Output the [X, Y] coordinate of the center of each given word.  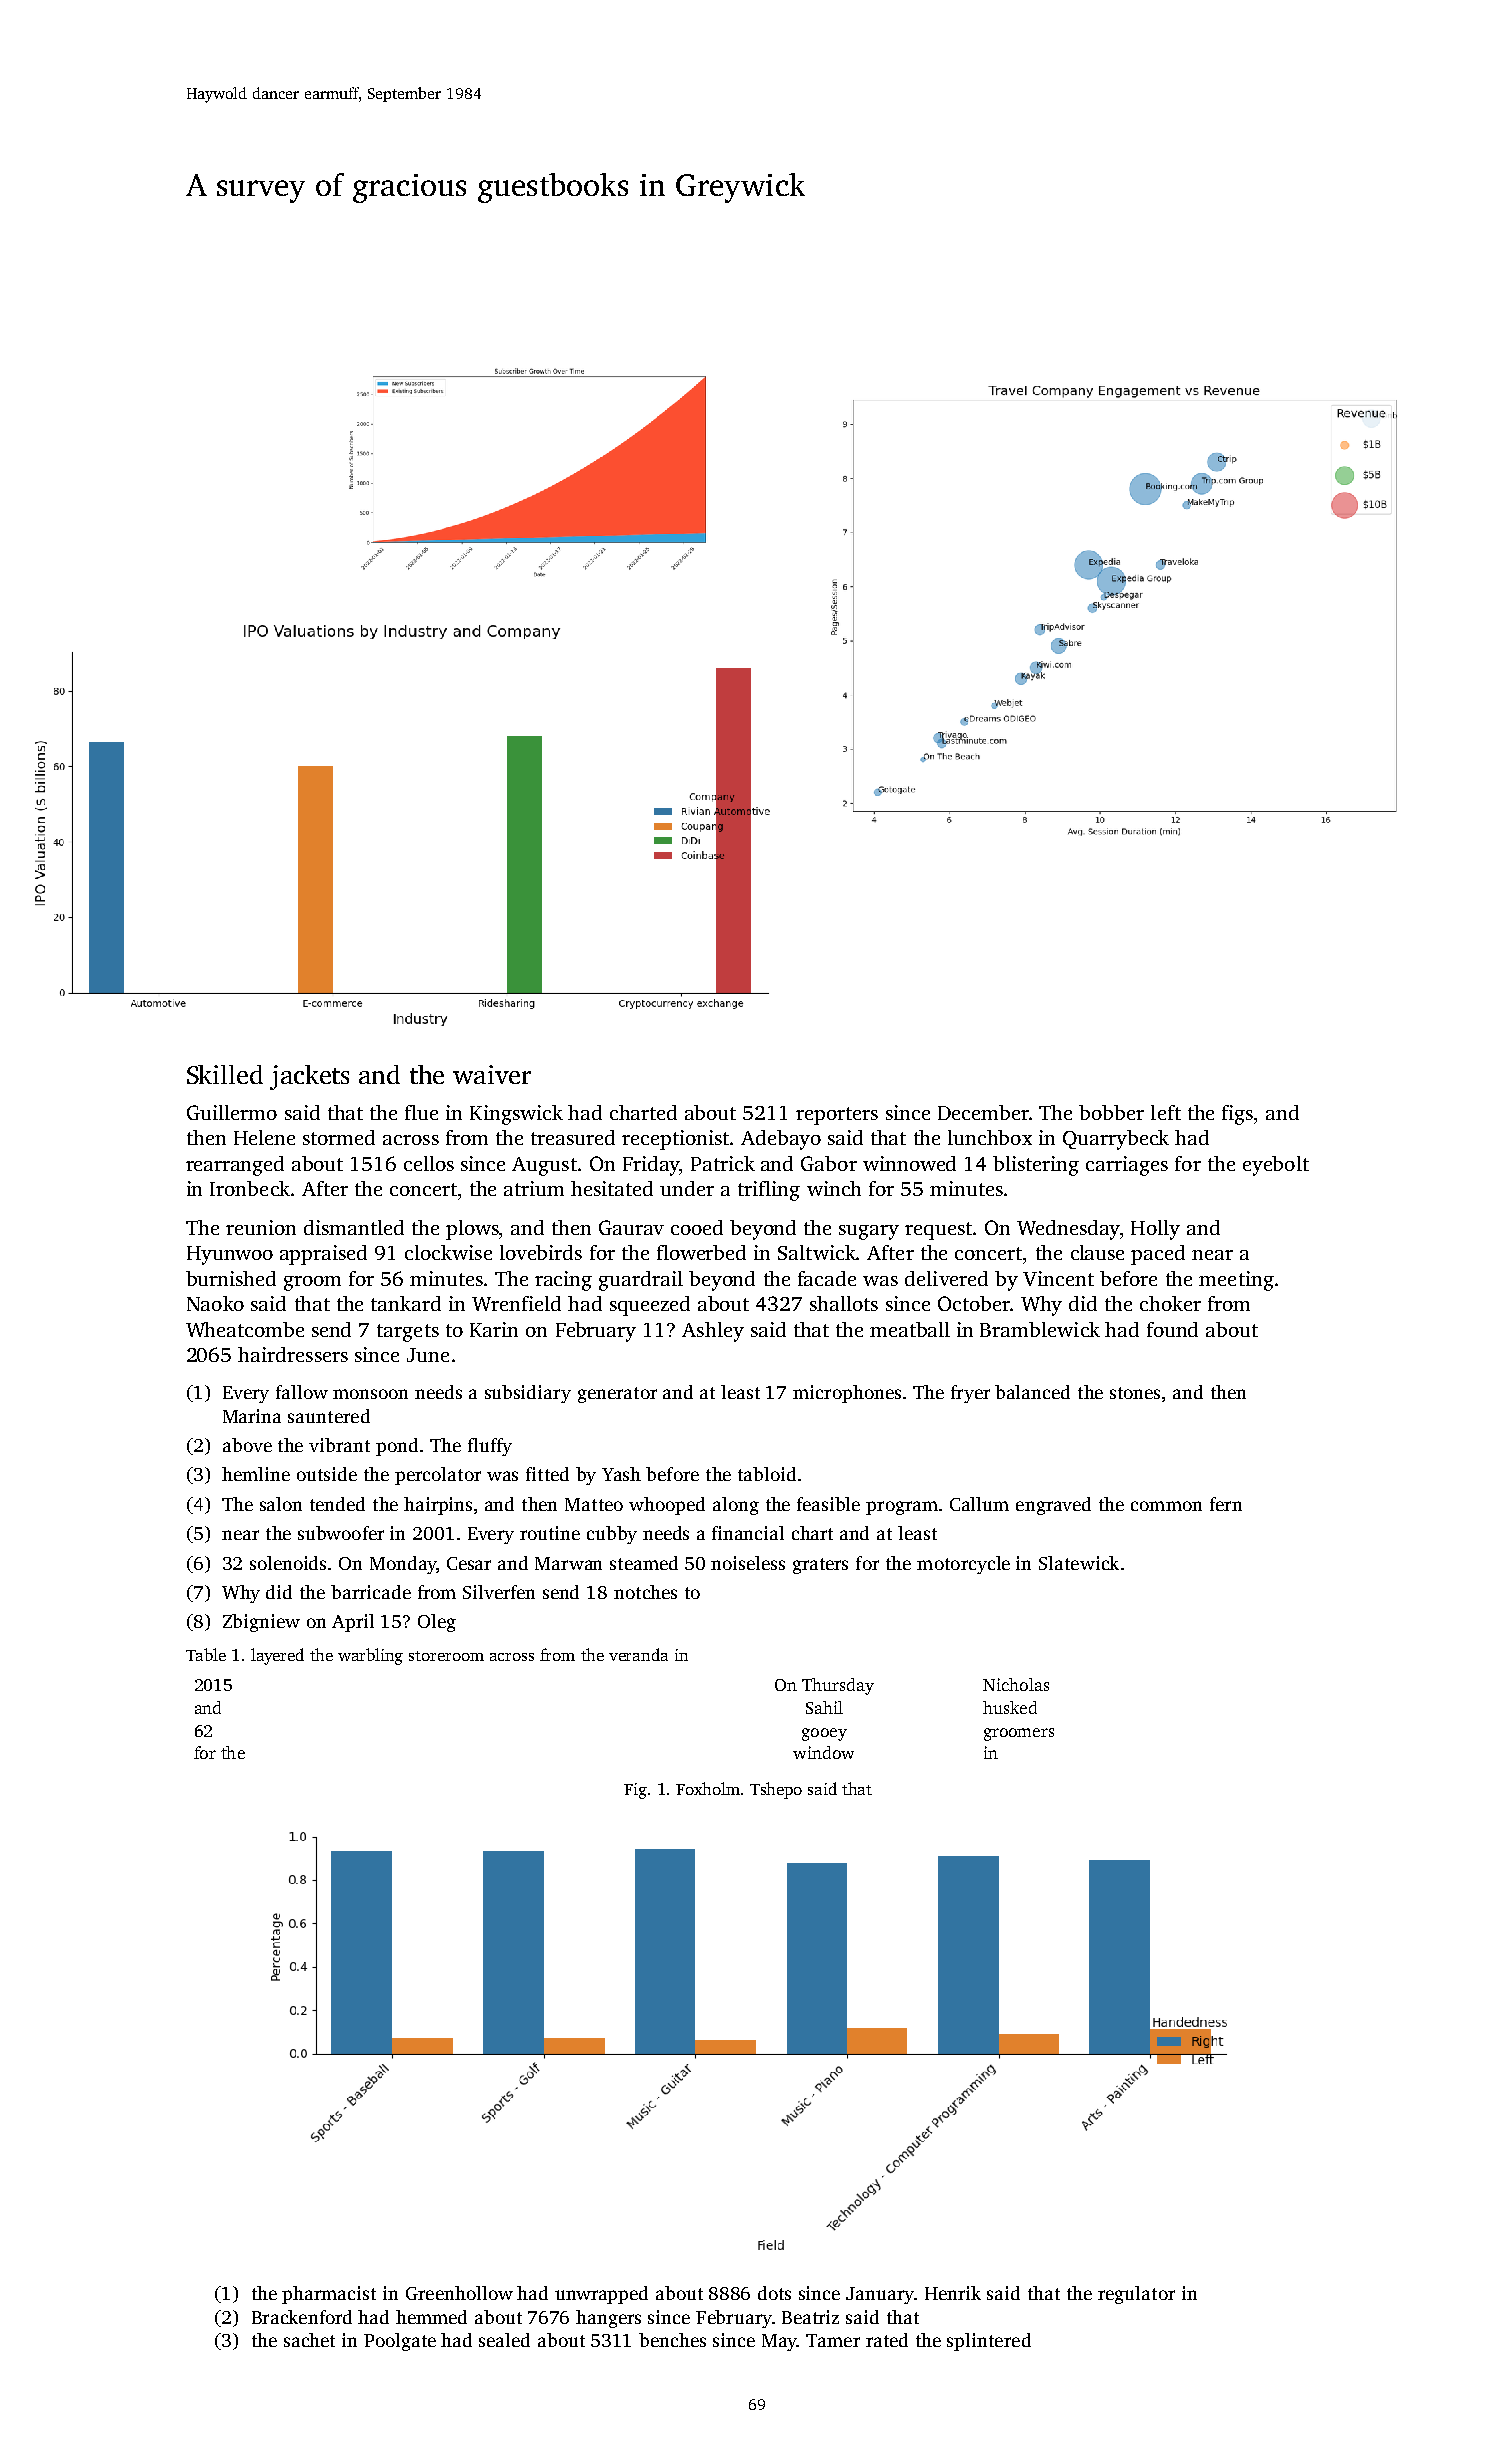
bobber [1111, 1112]
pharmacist [329, 2295]
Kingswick [516, 1115]
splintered [989, 2342]
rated [887, 2340]
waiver [492, 1074]
